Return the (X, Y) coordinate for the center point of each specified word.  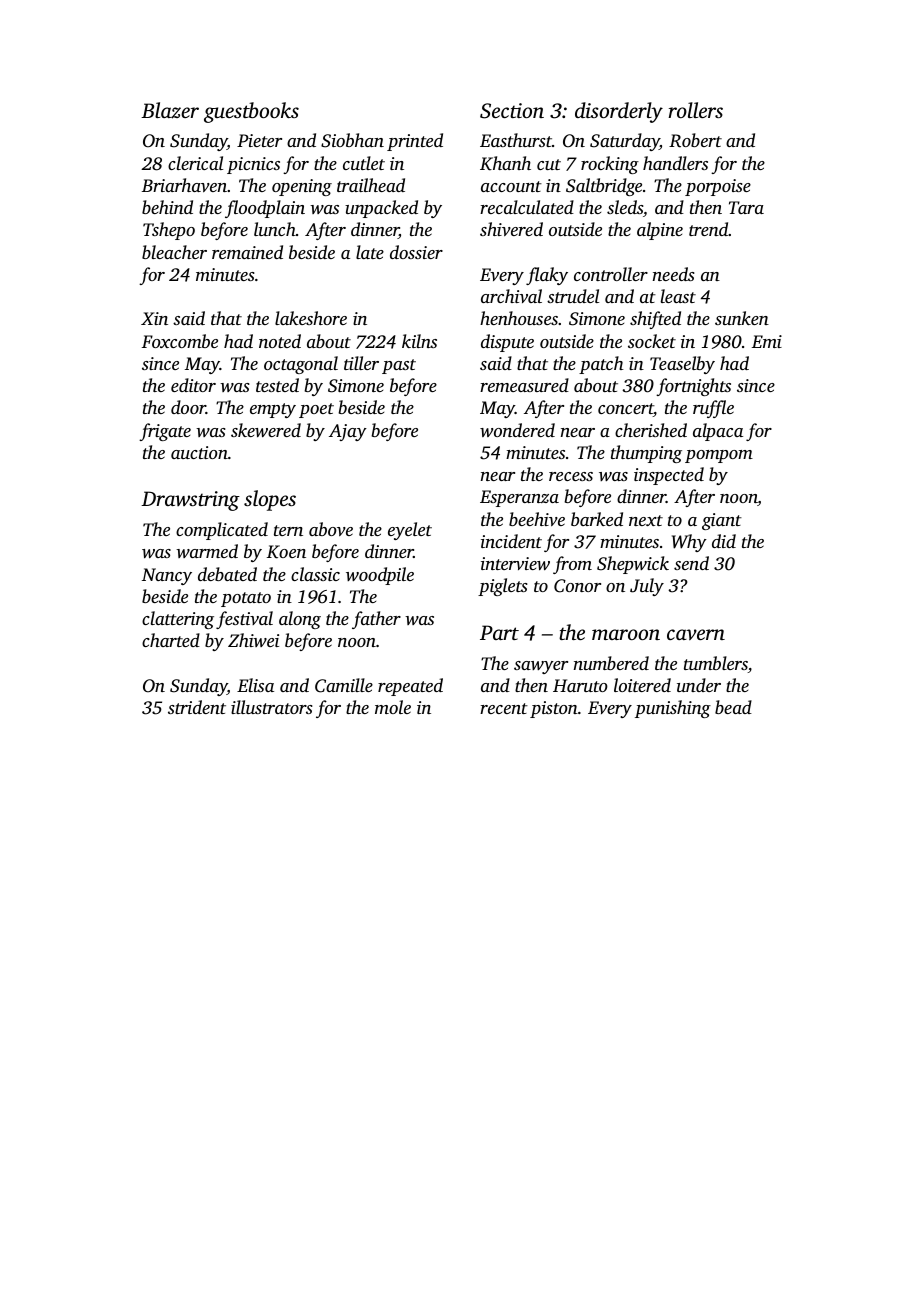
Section (512, 111)
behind (167, 207)
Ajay (348, 432)
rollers (696, 110)
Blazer (170, 110)
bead (733, 707)
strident (197, 707)
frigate (165, 432)
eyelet (410, 531)
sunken (742, 318)
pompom (719, 456)
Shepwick (633, 565)
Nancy (167, 576)
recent (504, 708)
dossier (416, 252)
